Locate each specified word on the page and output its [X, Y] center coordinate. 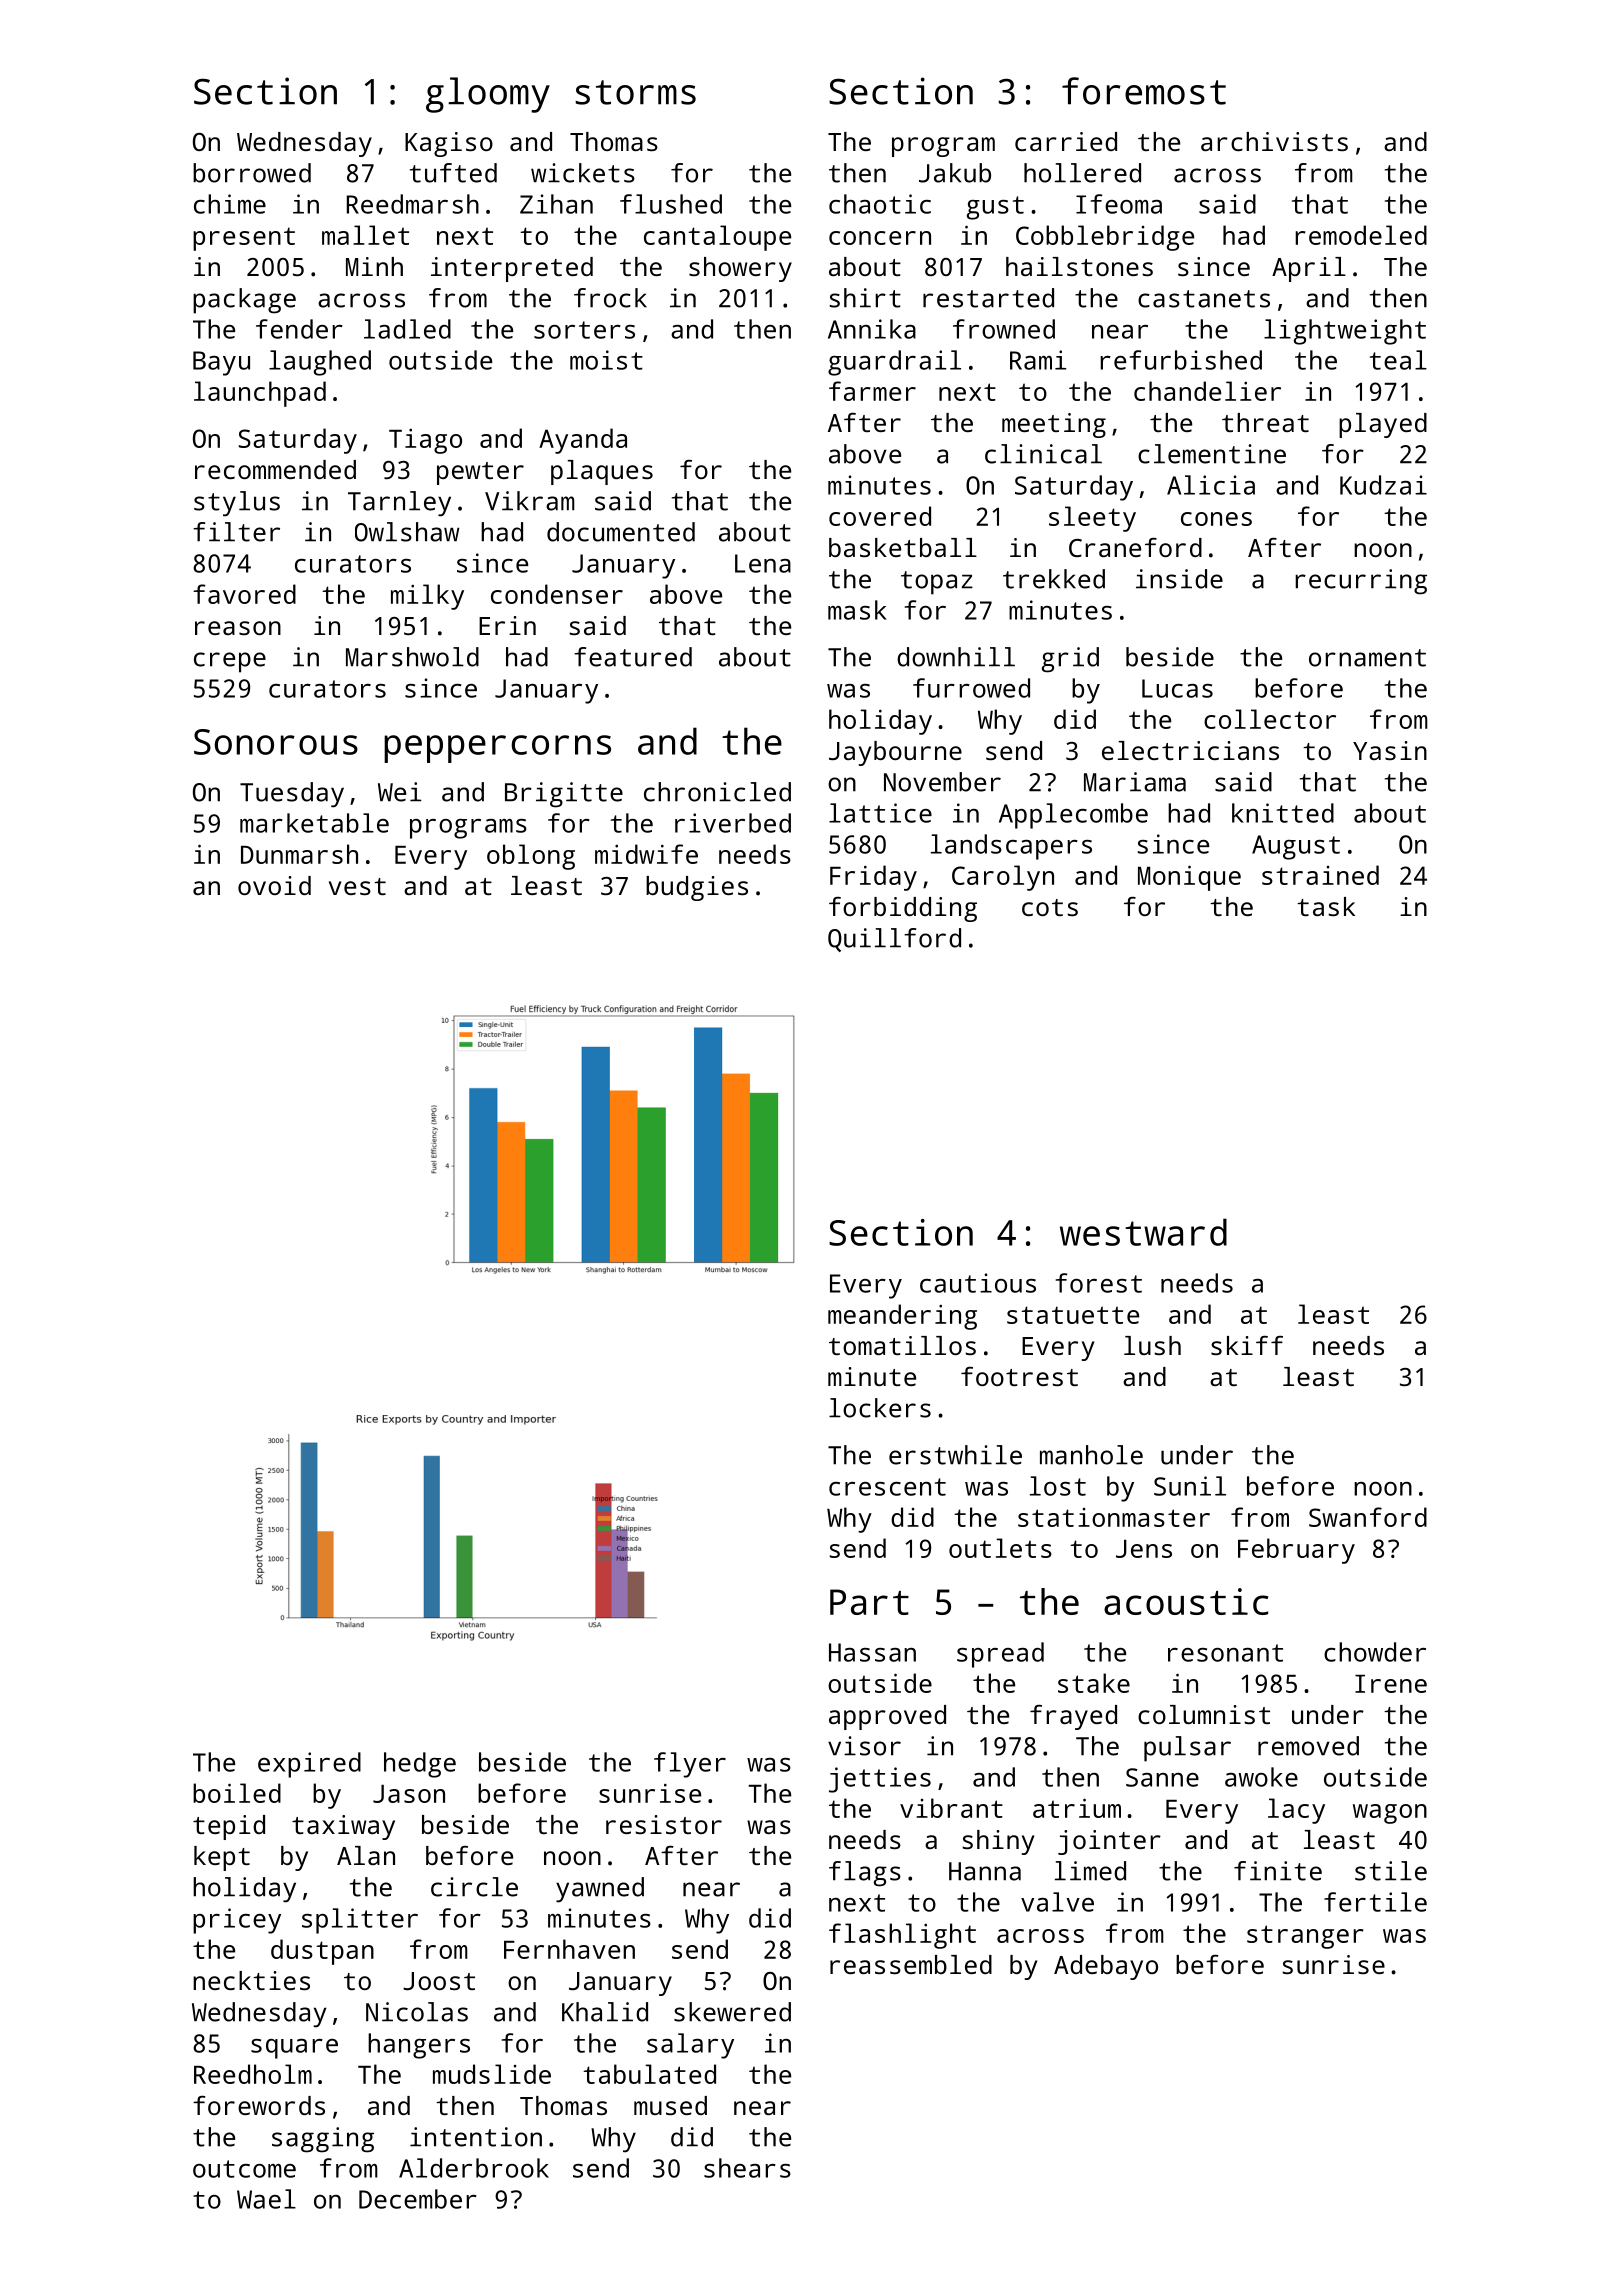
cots [1050, 907]
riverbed [733, 823]
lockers [880, 1408]
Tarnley [399, 504]
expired [309, 1765]
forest [1099, 1283]
